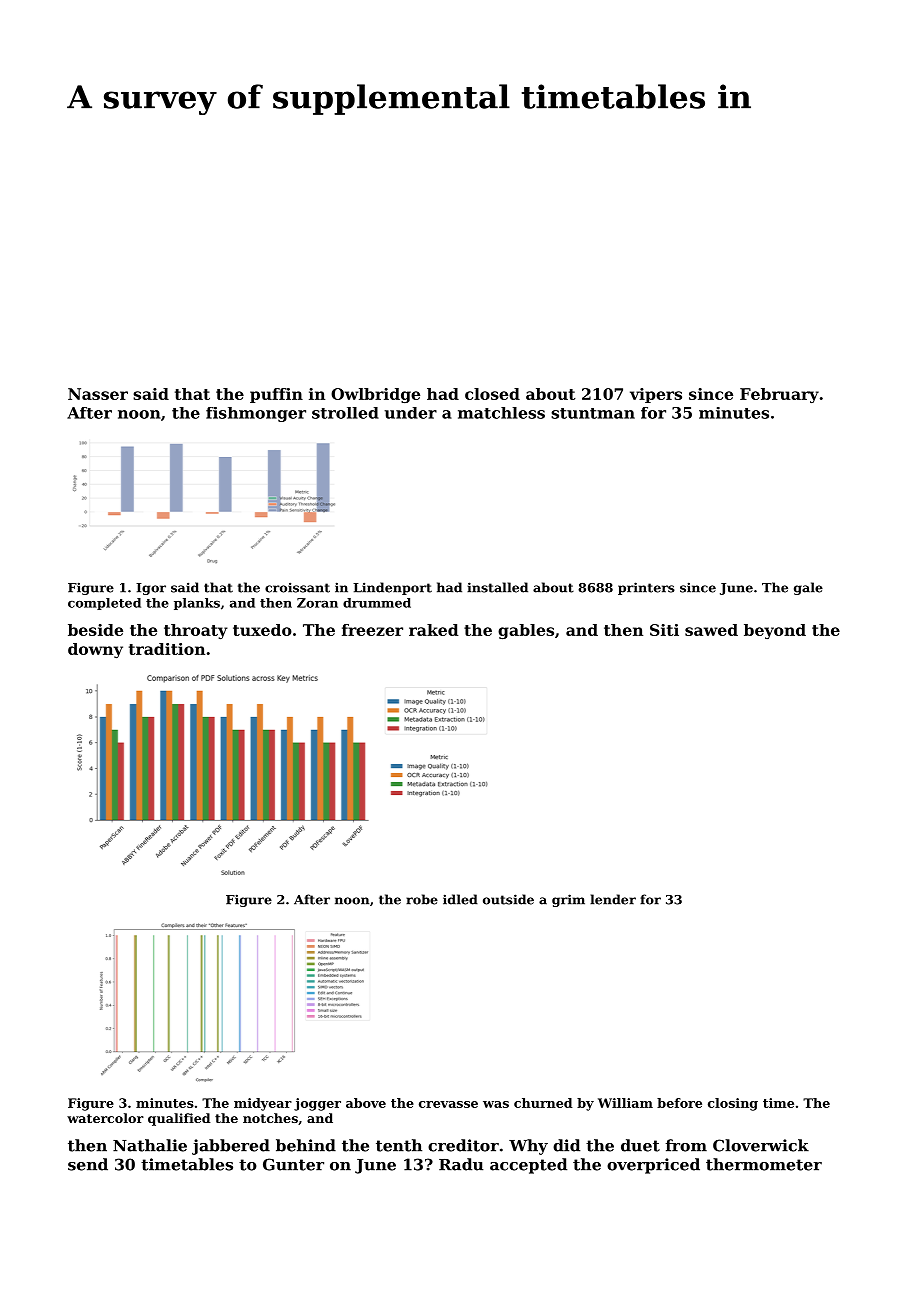  Describe the element at coordinates (345, 413) in the page. I see `strolled` at that location.
